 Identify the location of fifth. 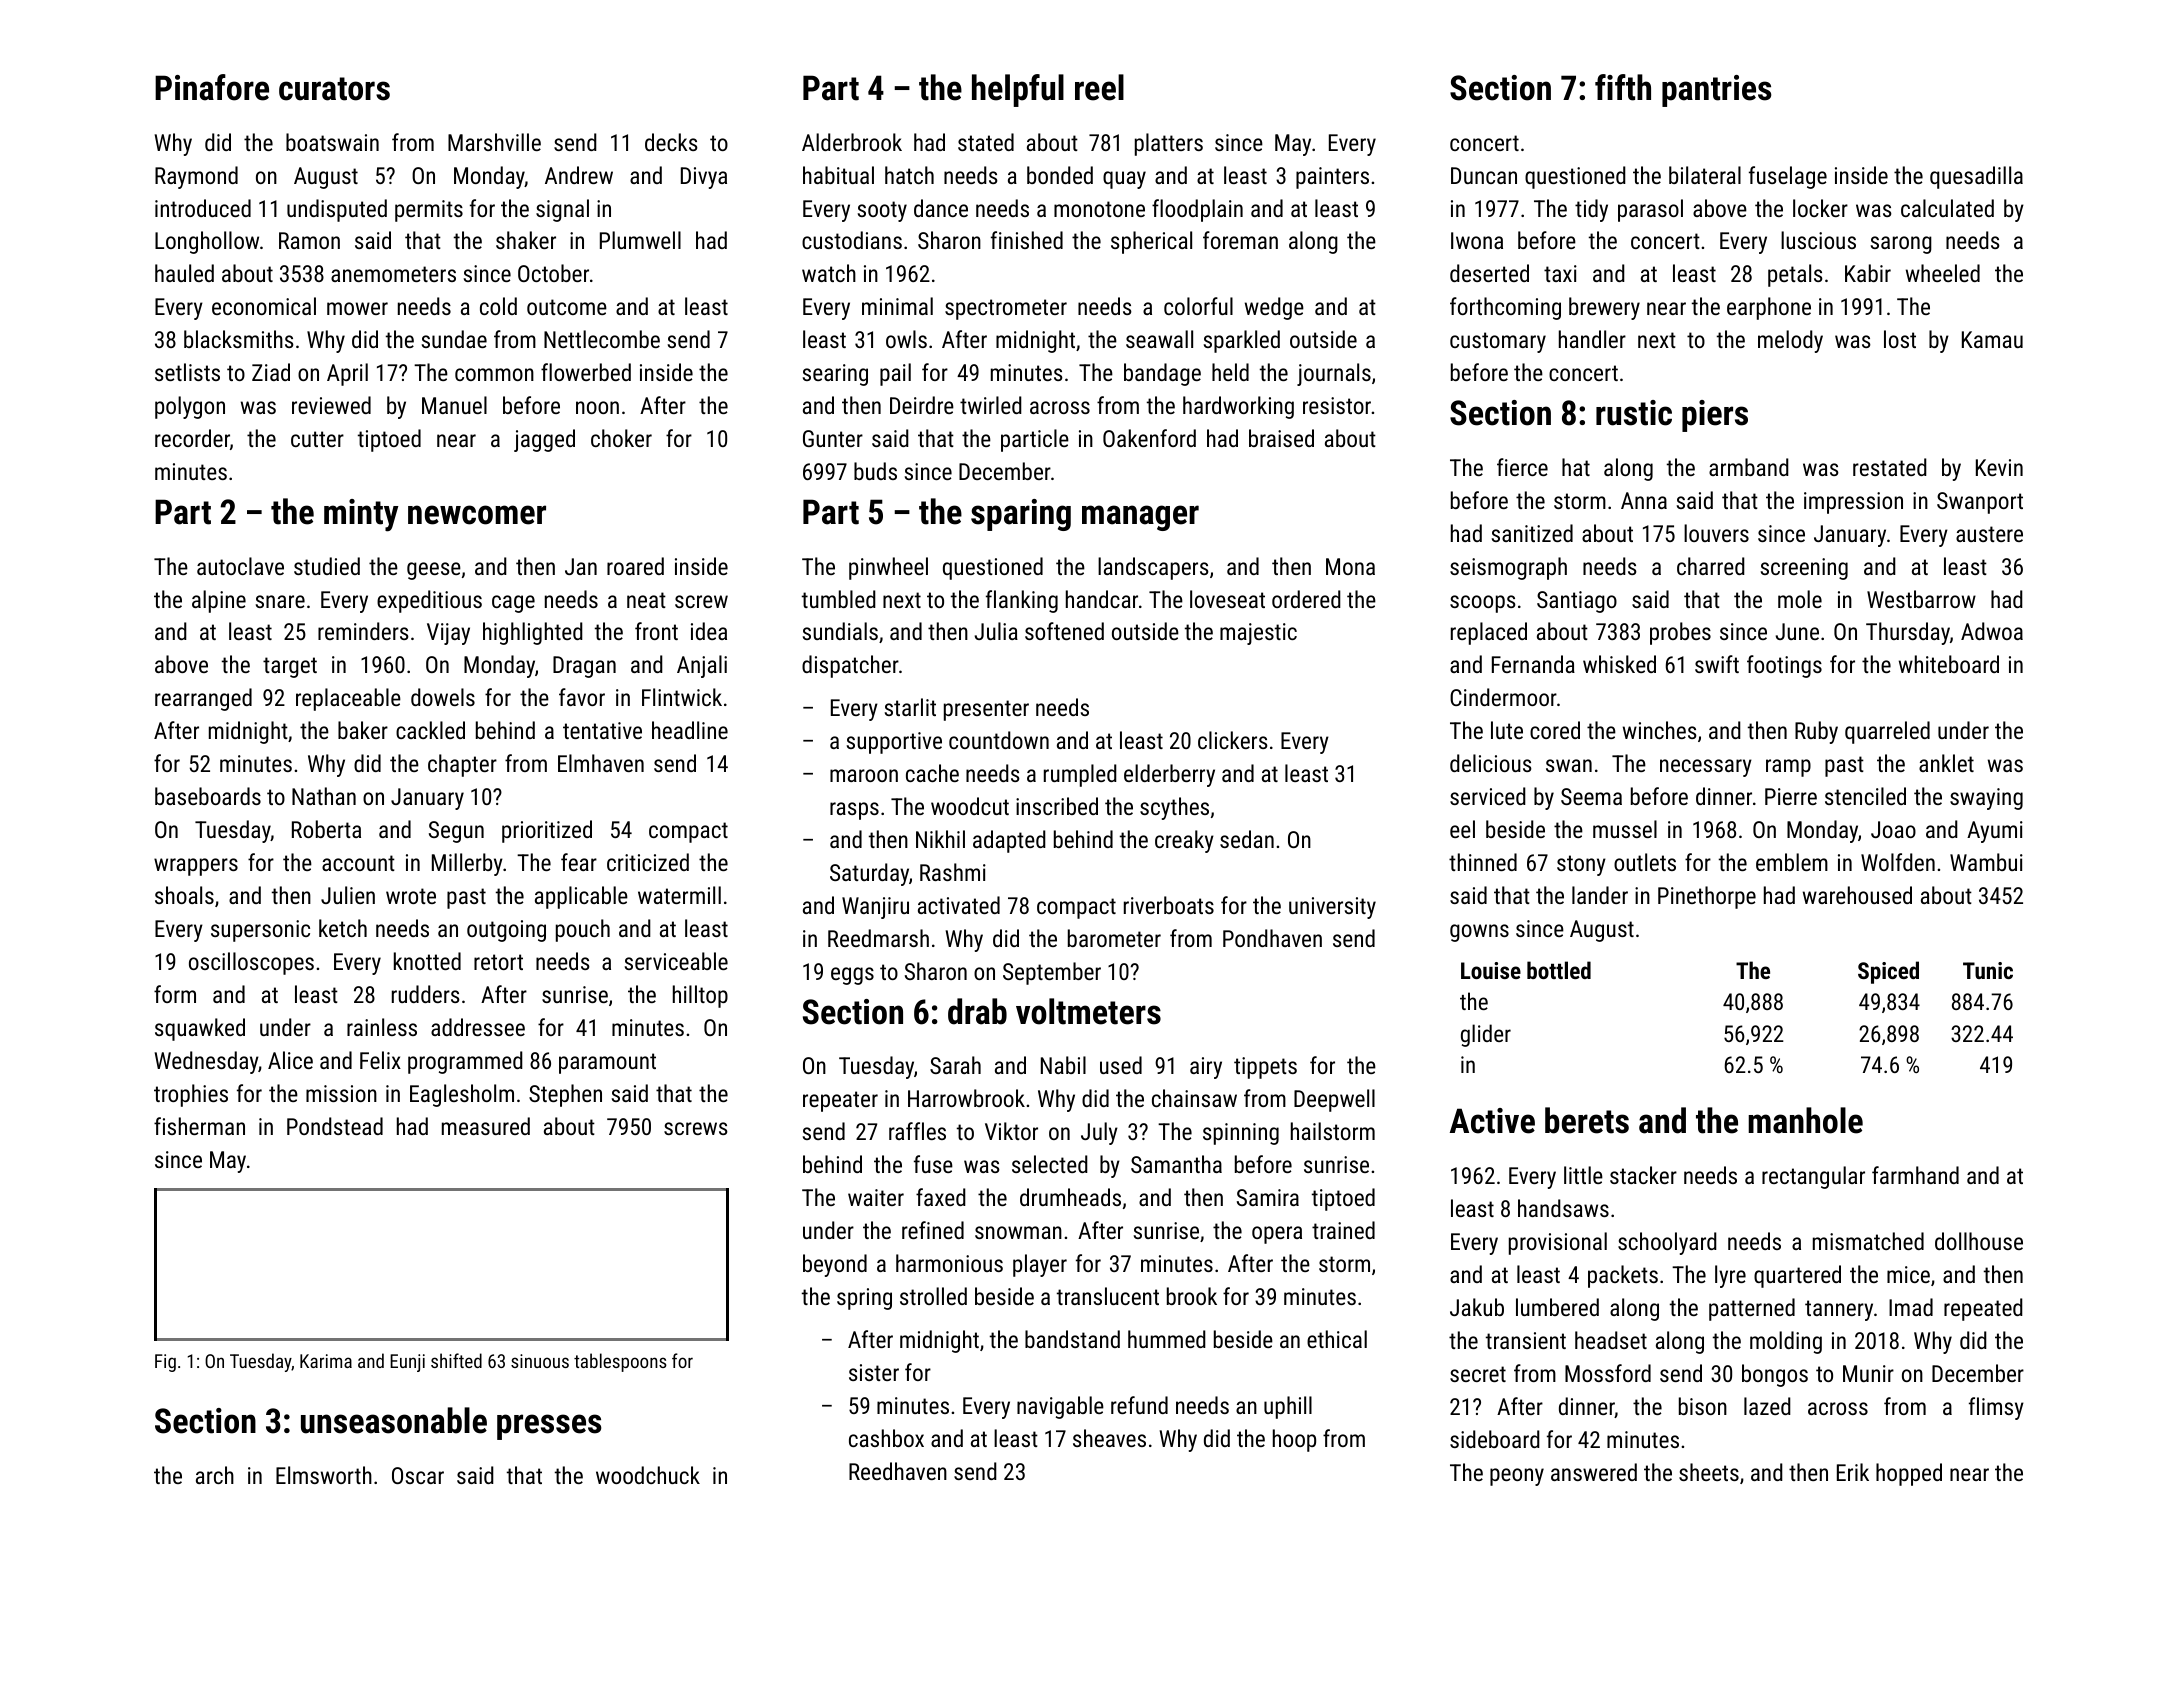
(1623, 87).
